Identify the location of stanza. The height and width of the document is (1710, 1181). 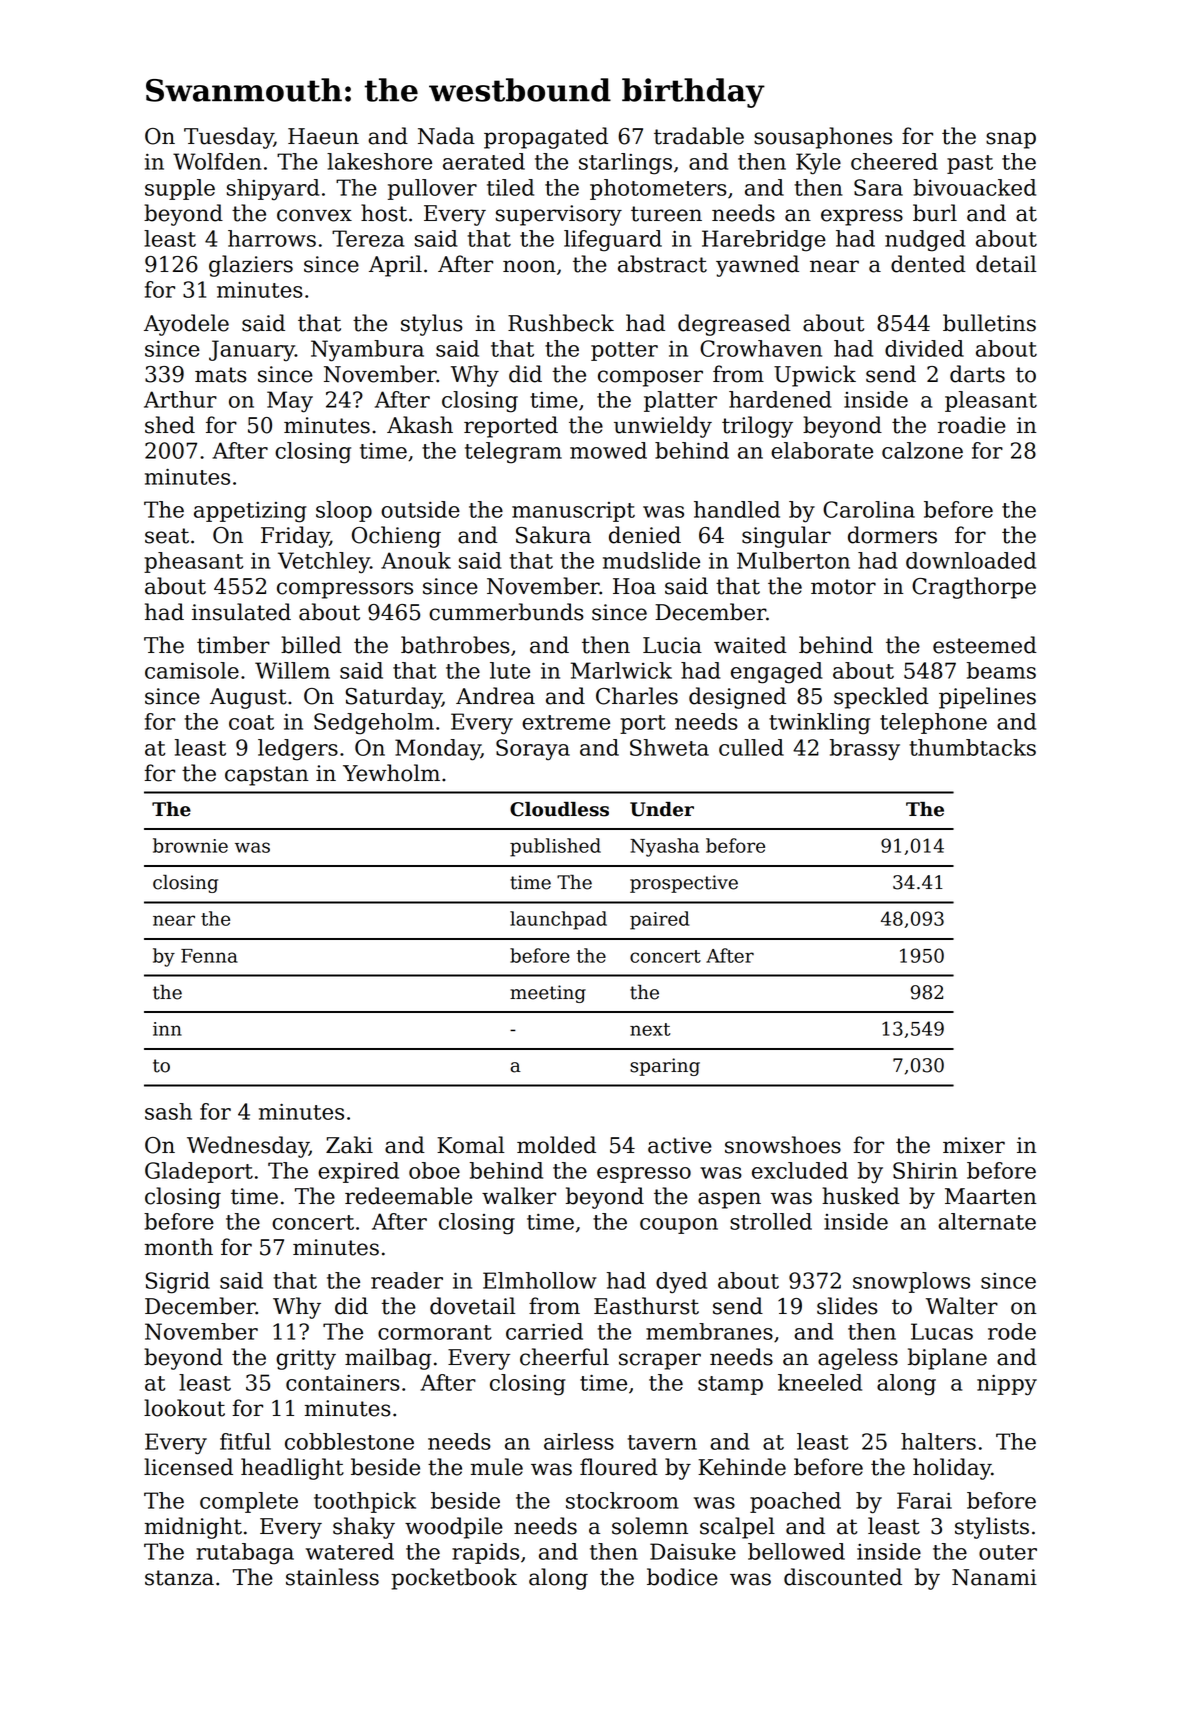
(179, 1578).
